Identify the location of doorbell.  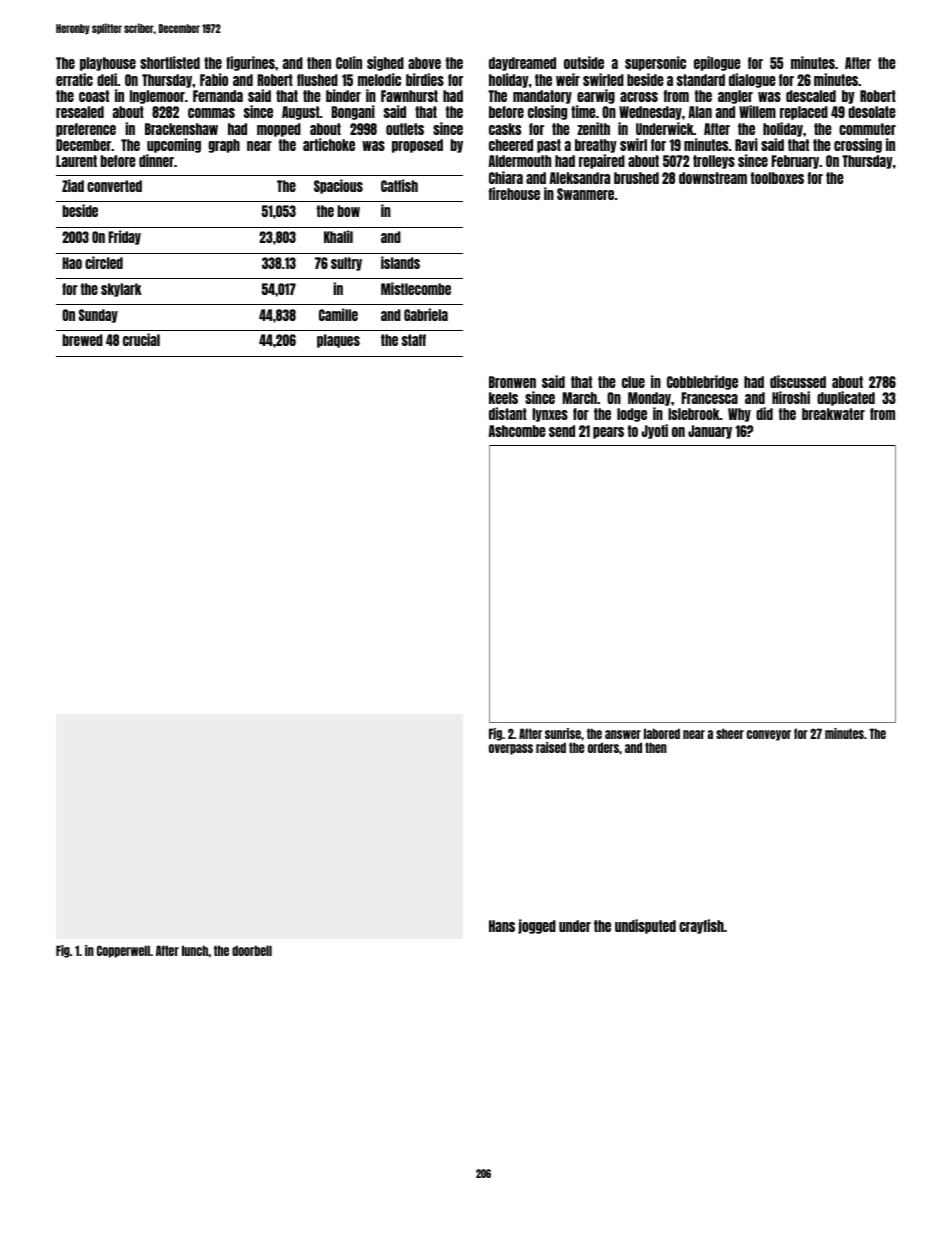
(252, 950).
